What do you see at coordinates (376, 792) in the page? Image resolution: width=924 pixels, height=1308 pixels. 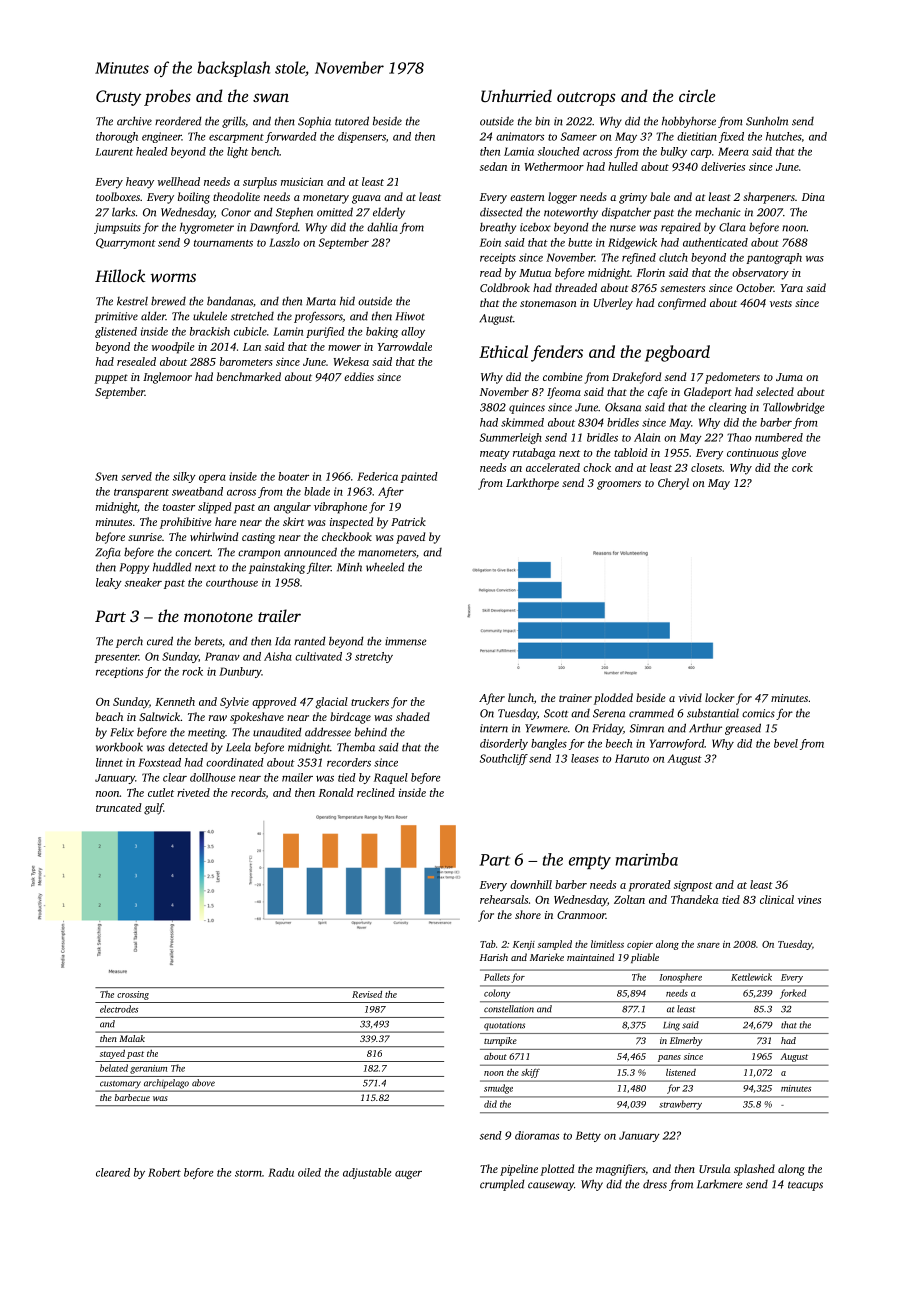 I see `reclined` at bounding box center [376, 792].
